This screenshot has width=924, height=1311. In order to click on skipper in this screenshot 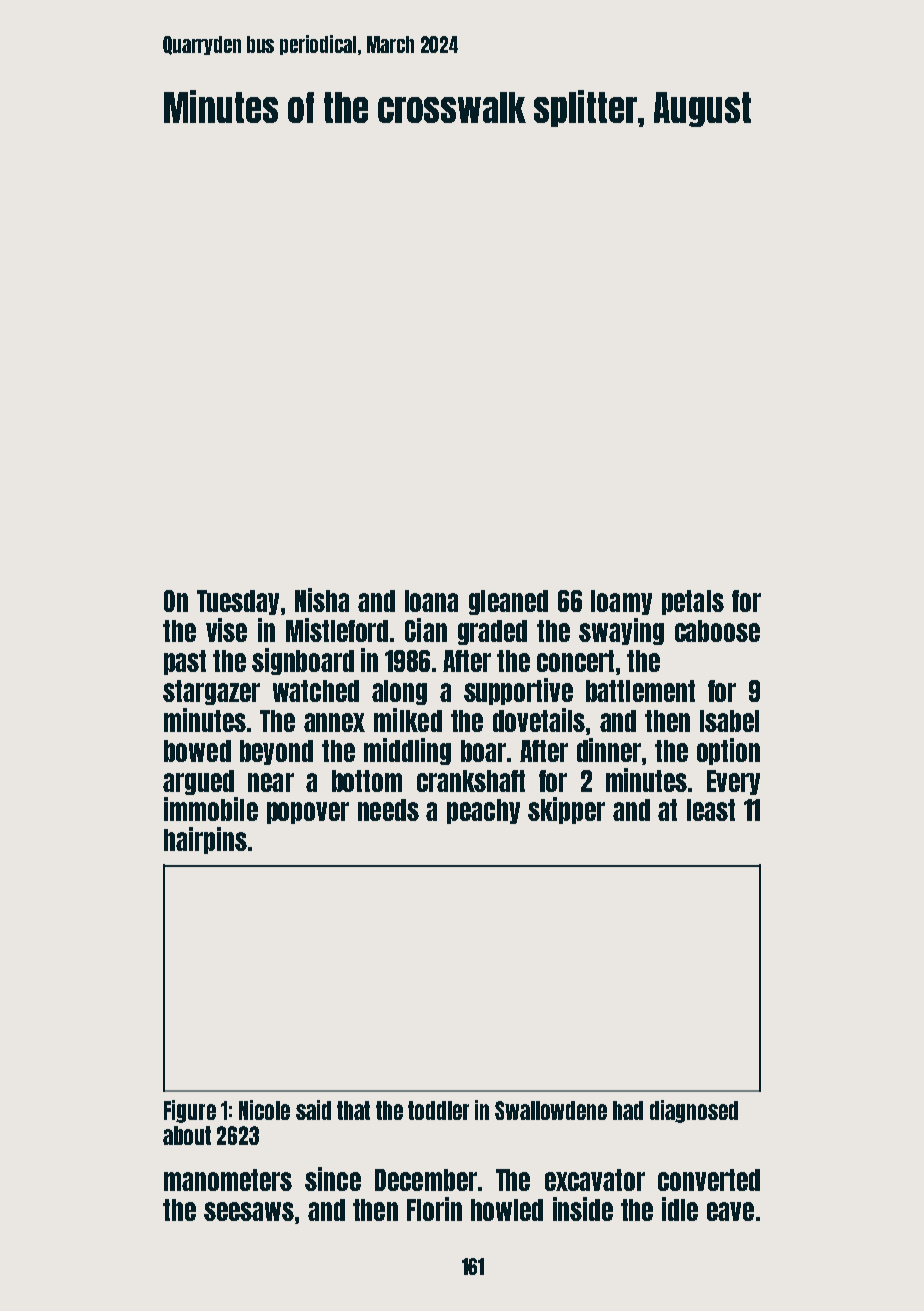, I will do `click(566, 810)`.
